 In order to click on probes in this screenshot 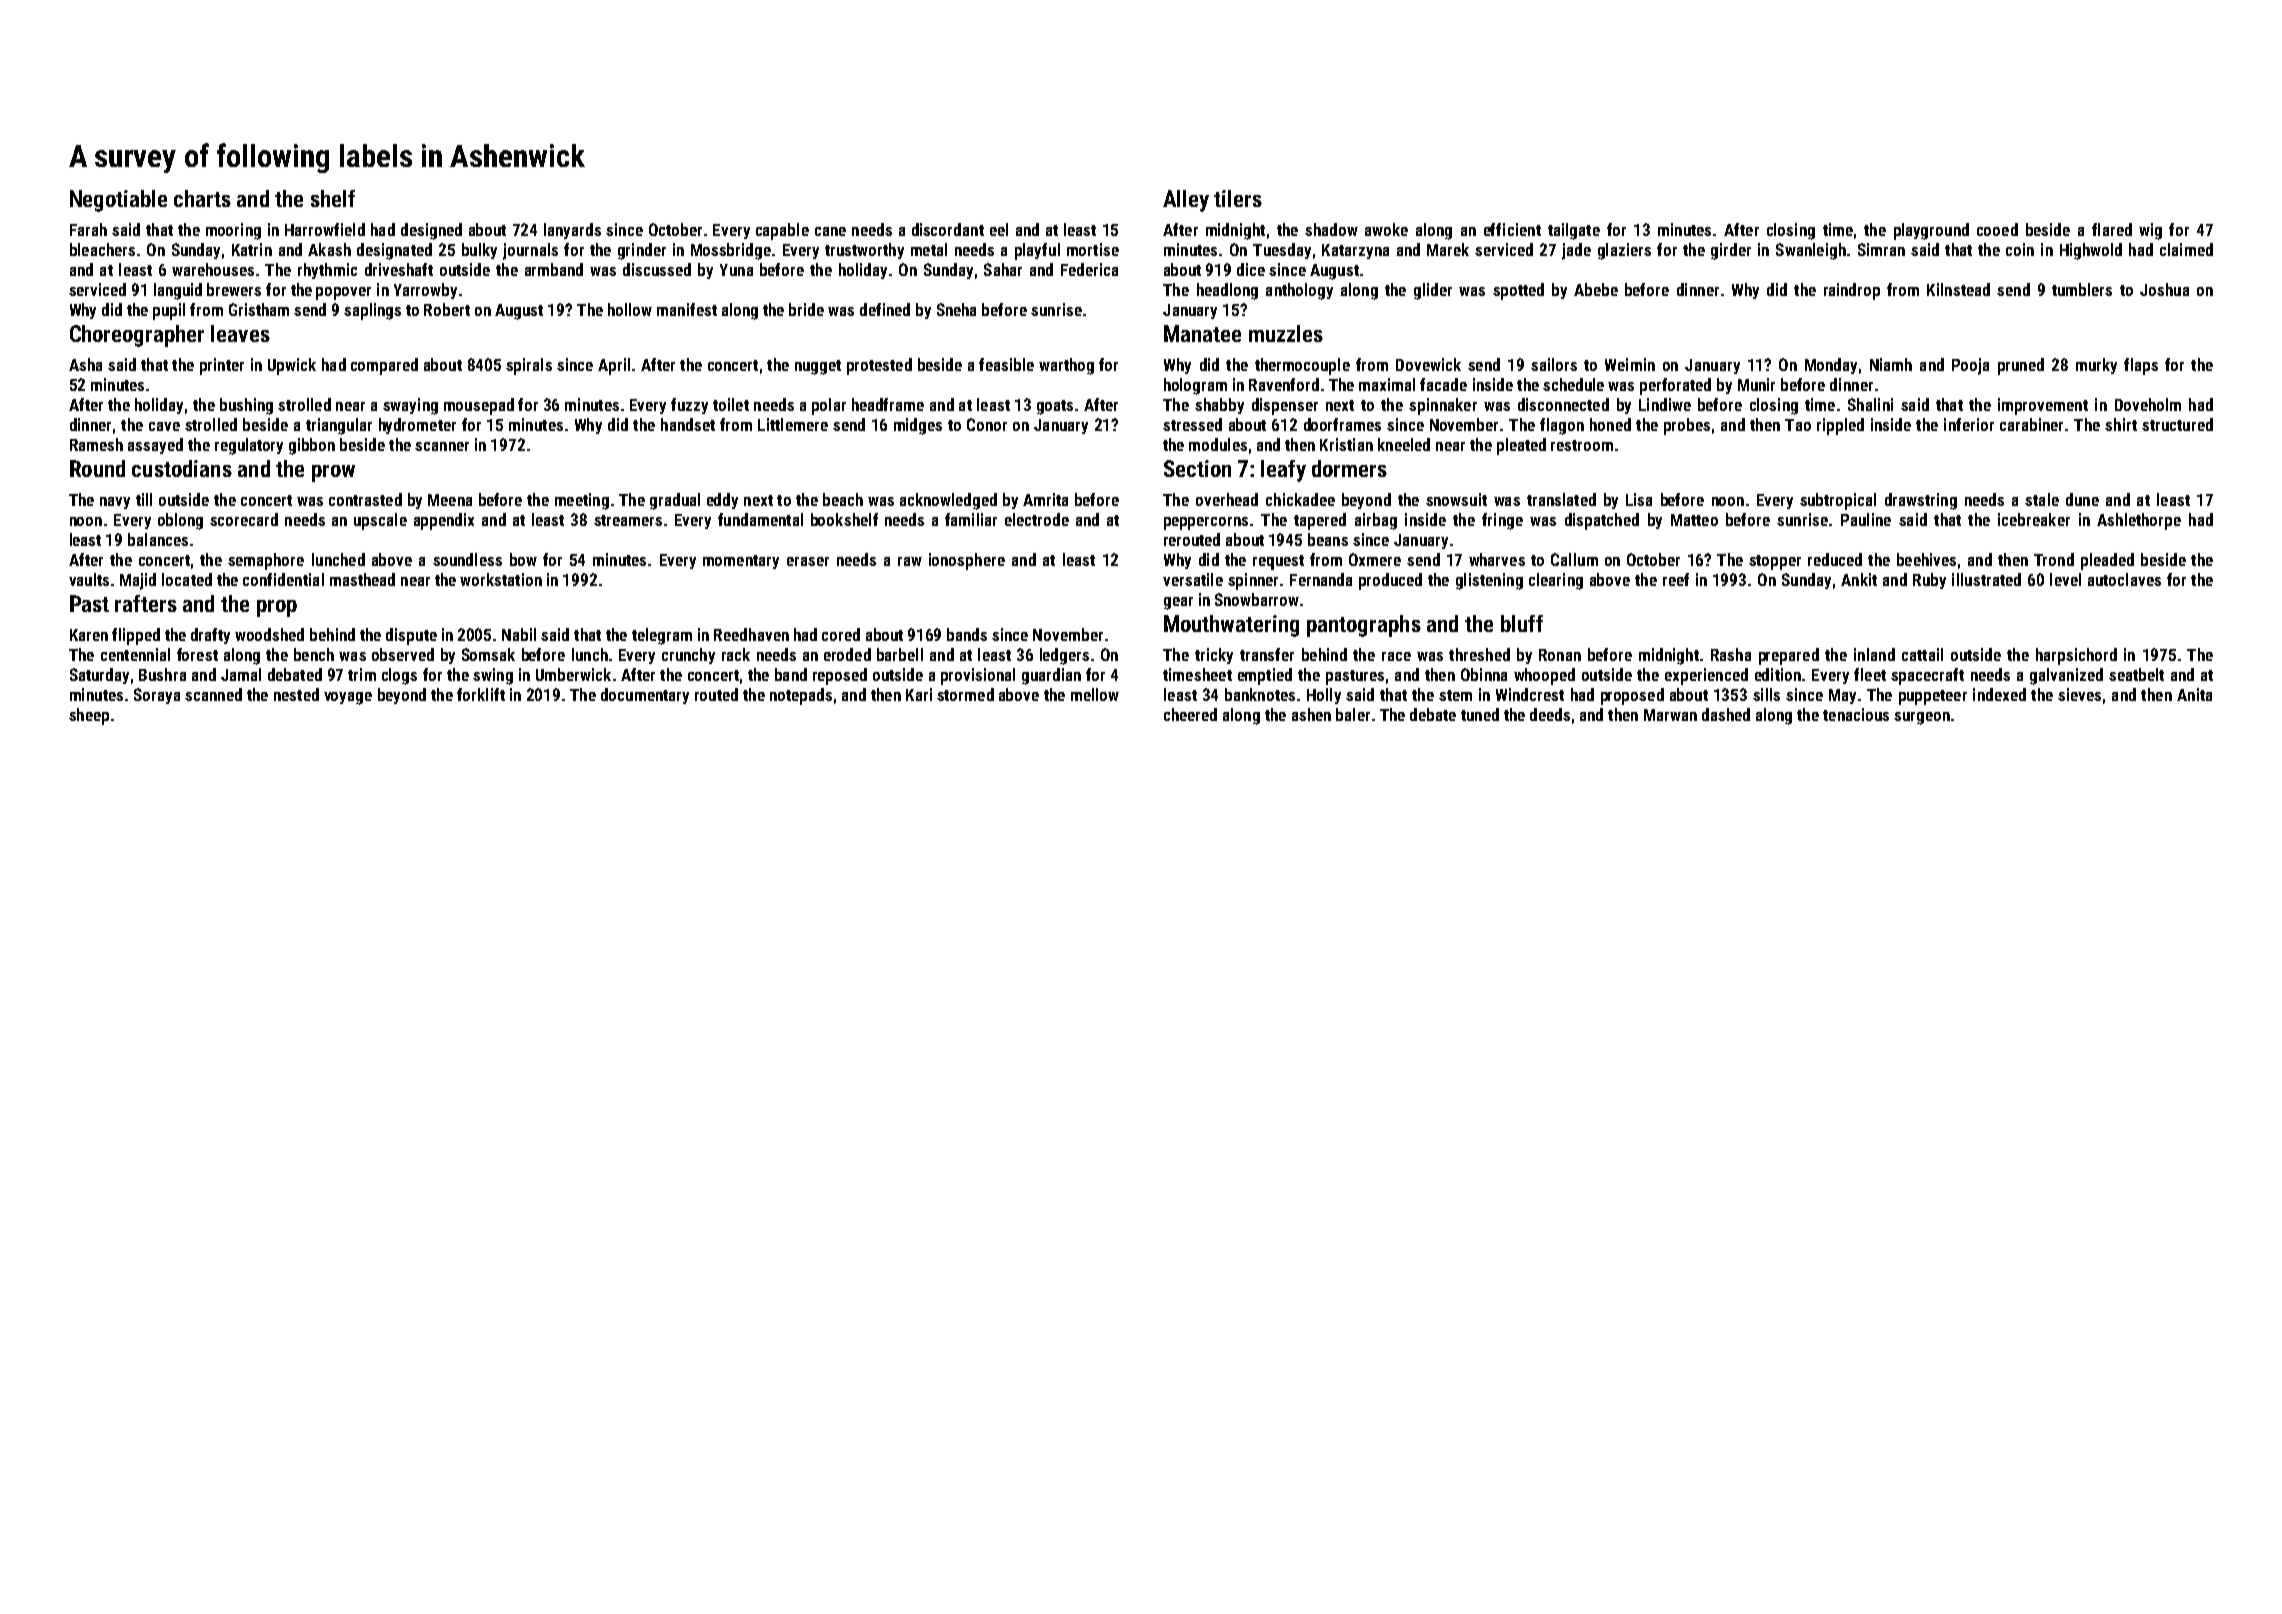, I will do `click(1687, 426)`.
